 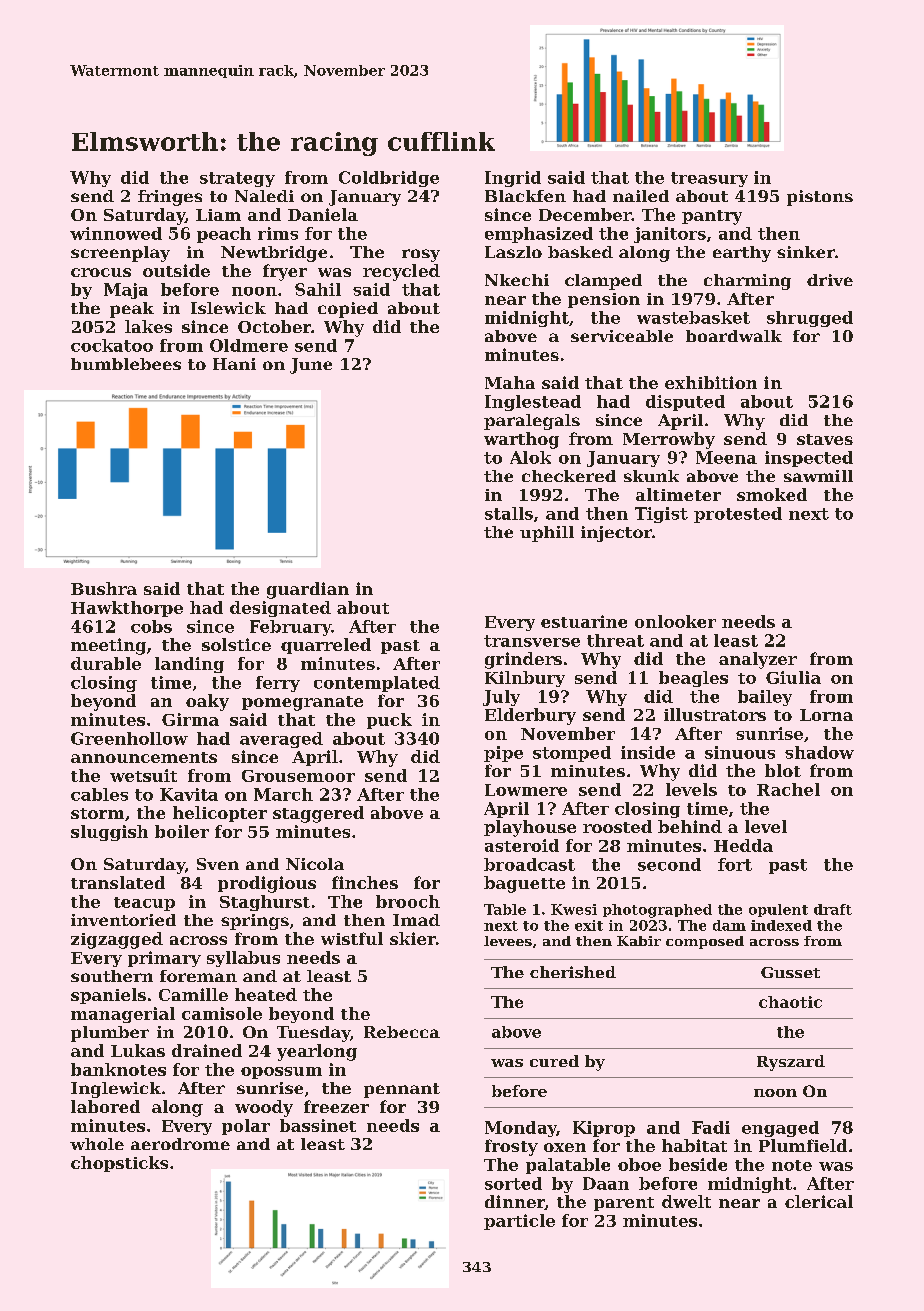 I want to click on Plumfield, so click(x=803, y=1145).
